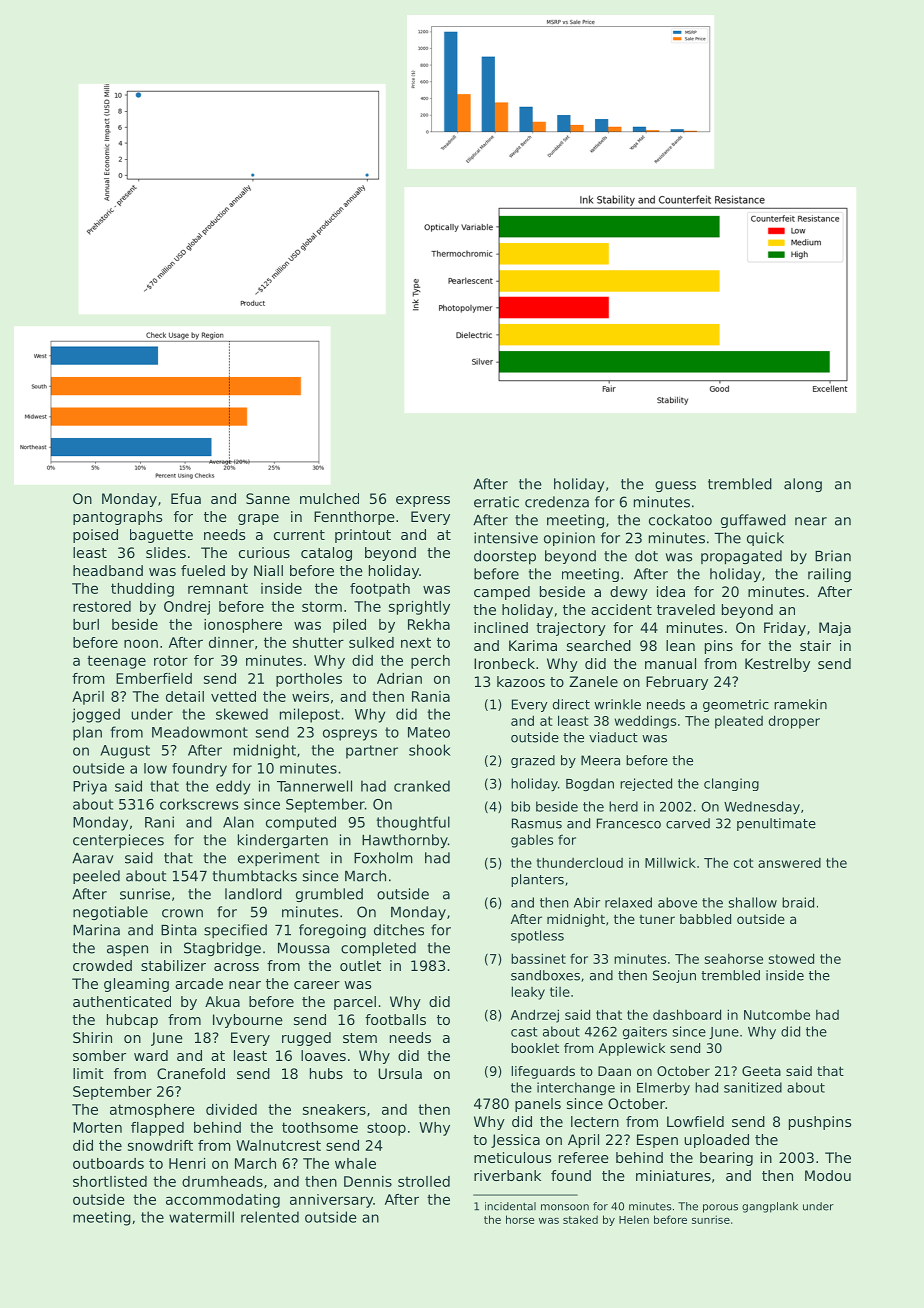 The width and height of the screenshot is (924, 1308). Describe the element at coordinates (399, 930) in the screenshot. I see `ditches` at that location.
